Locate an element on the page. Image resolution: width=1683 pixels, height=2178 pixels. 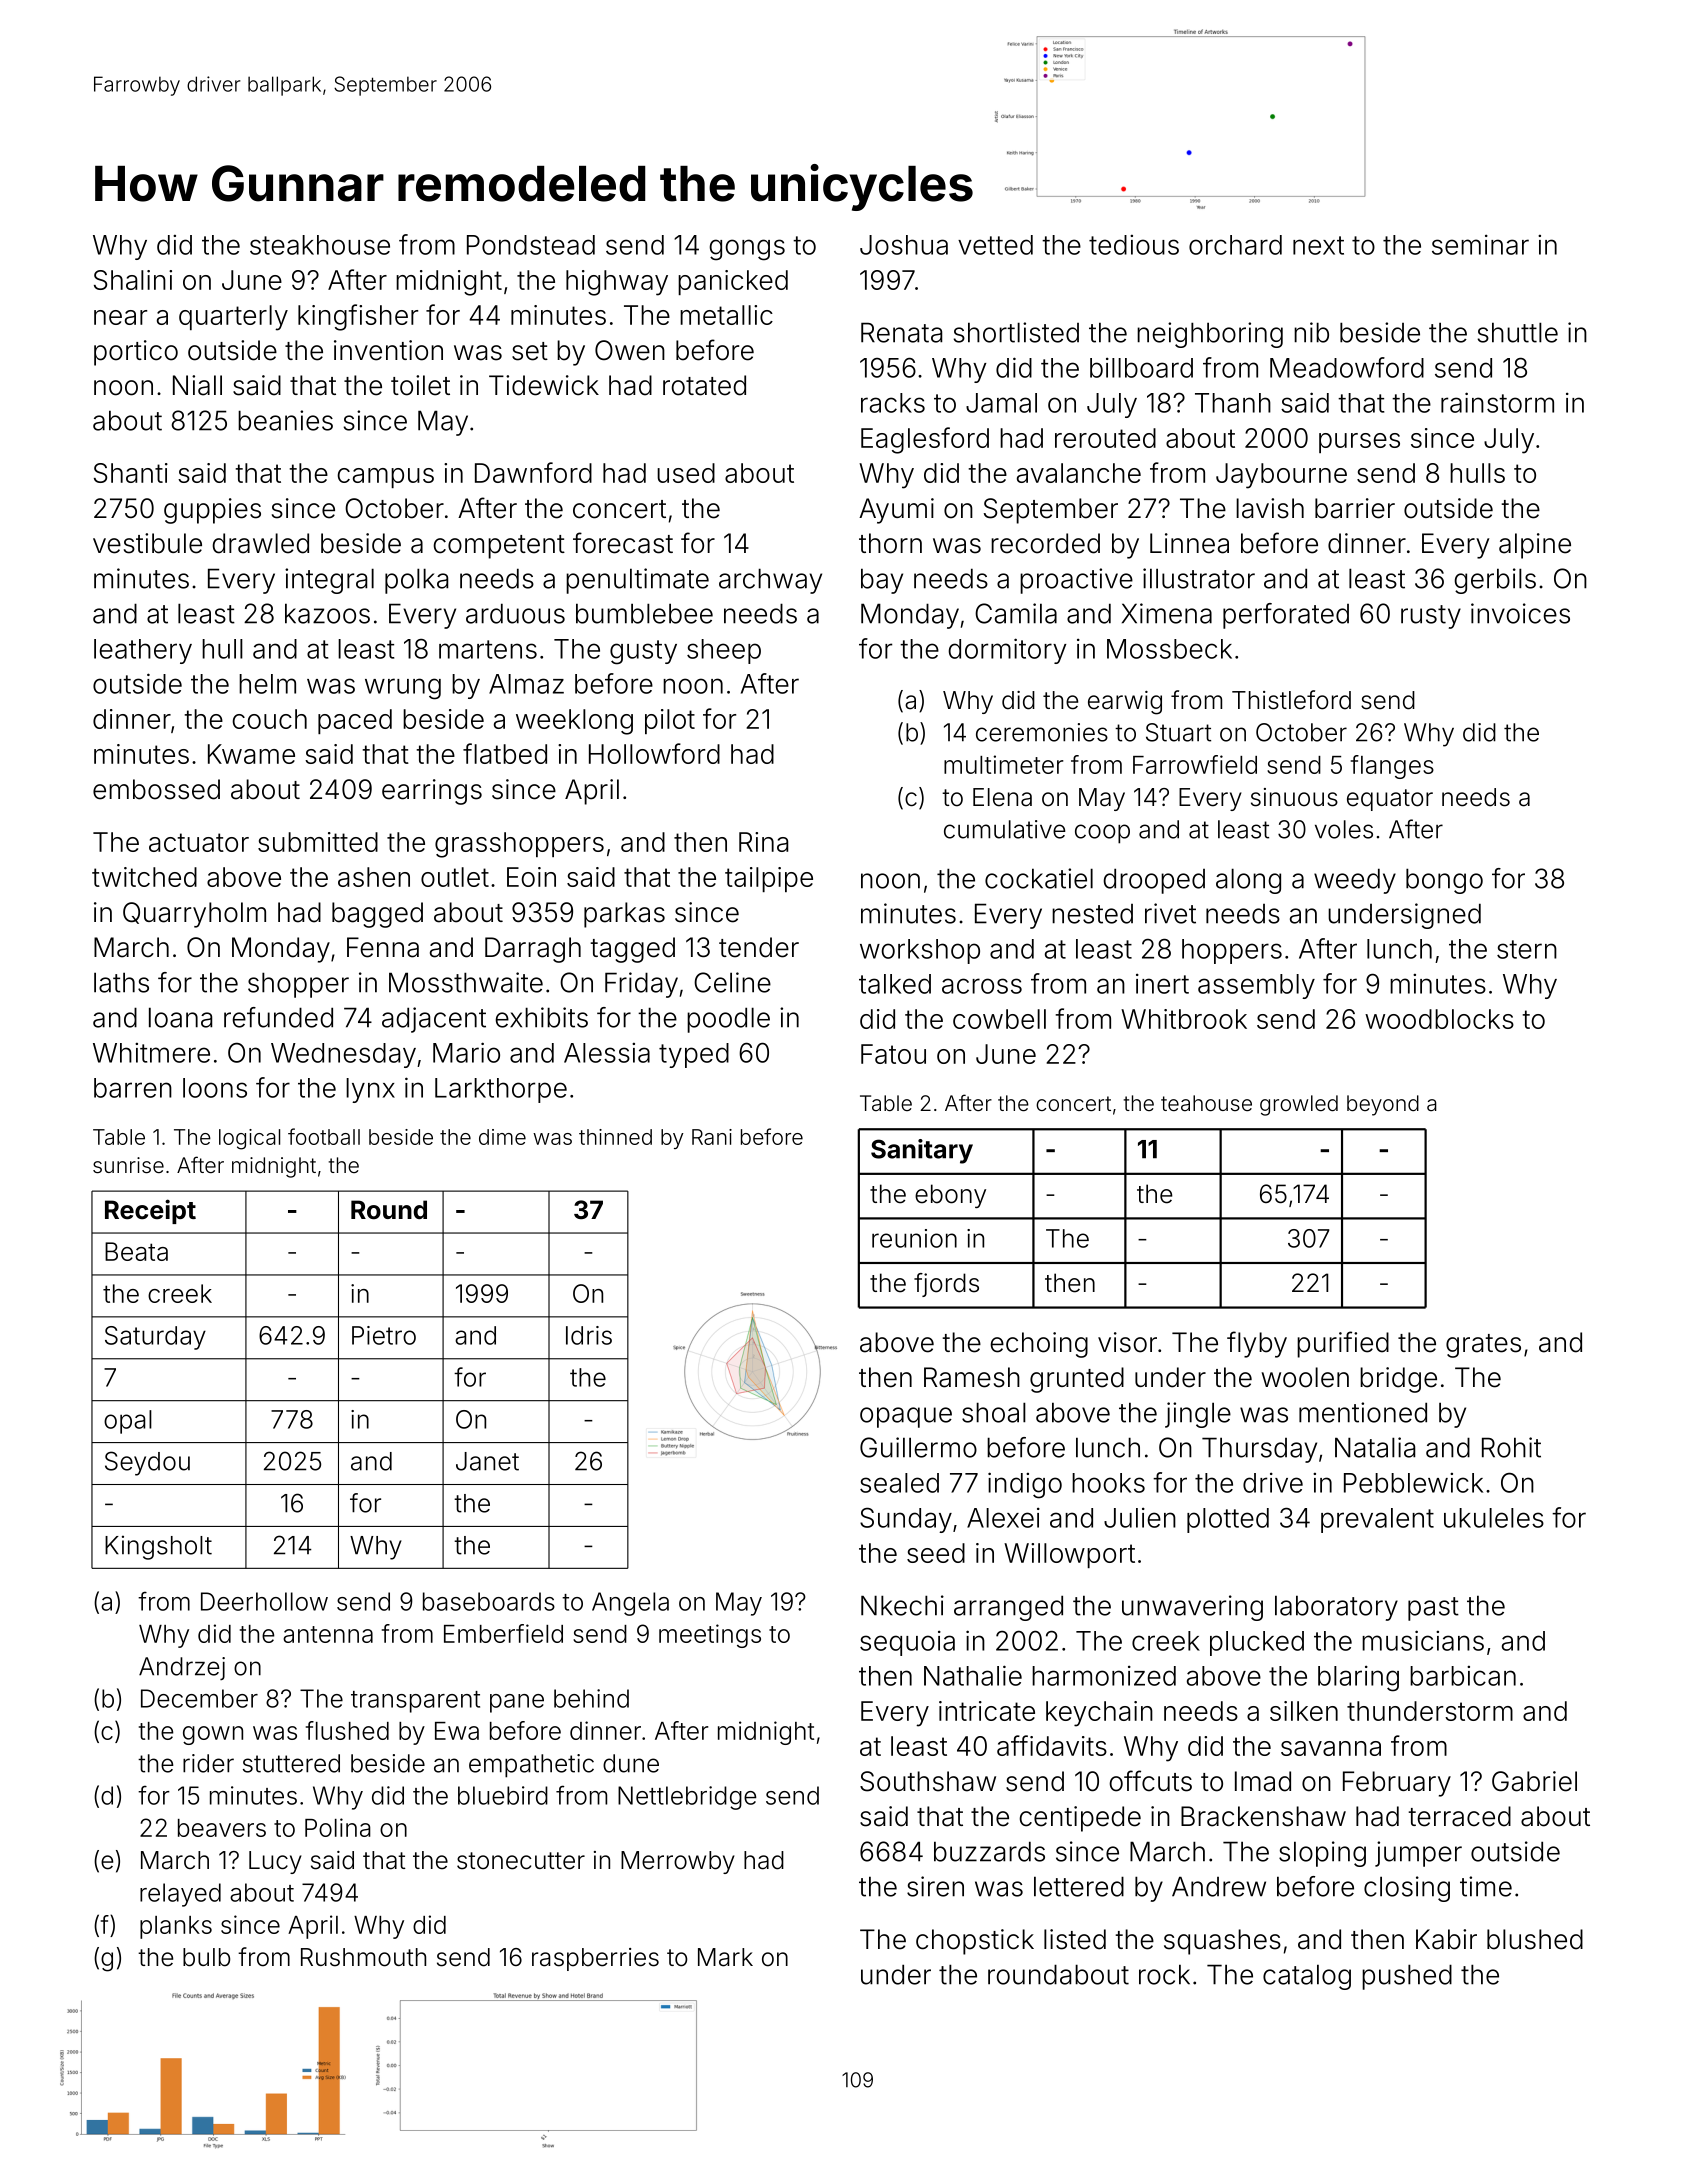
Polina is located at coordinates (338, 1827).
